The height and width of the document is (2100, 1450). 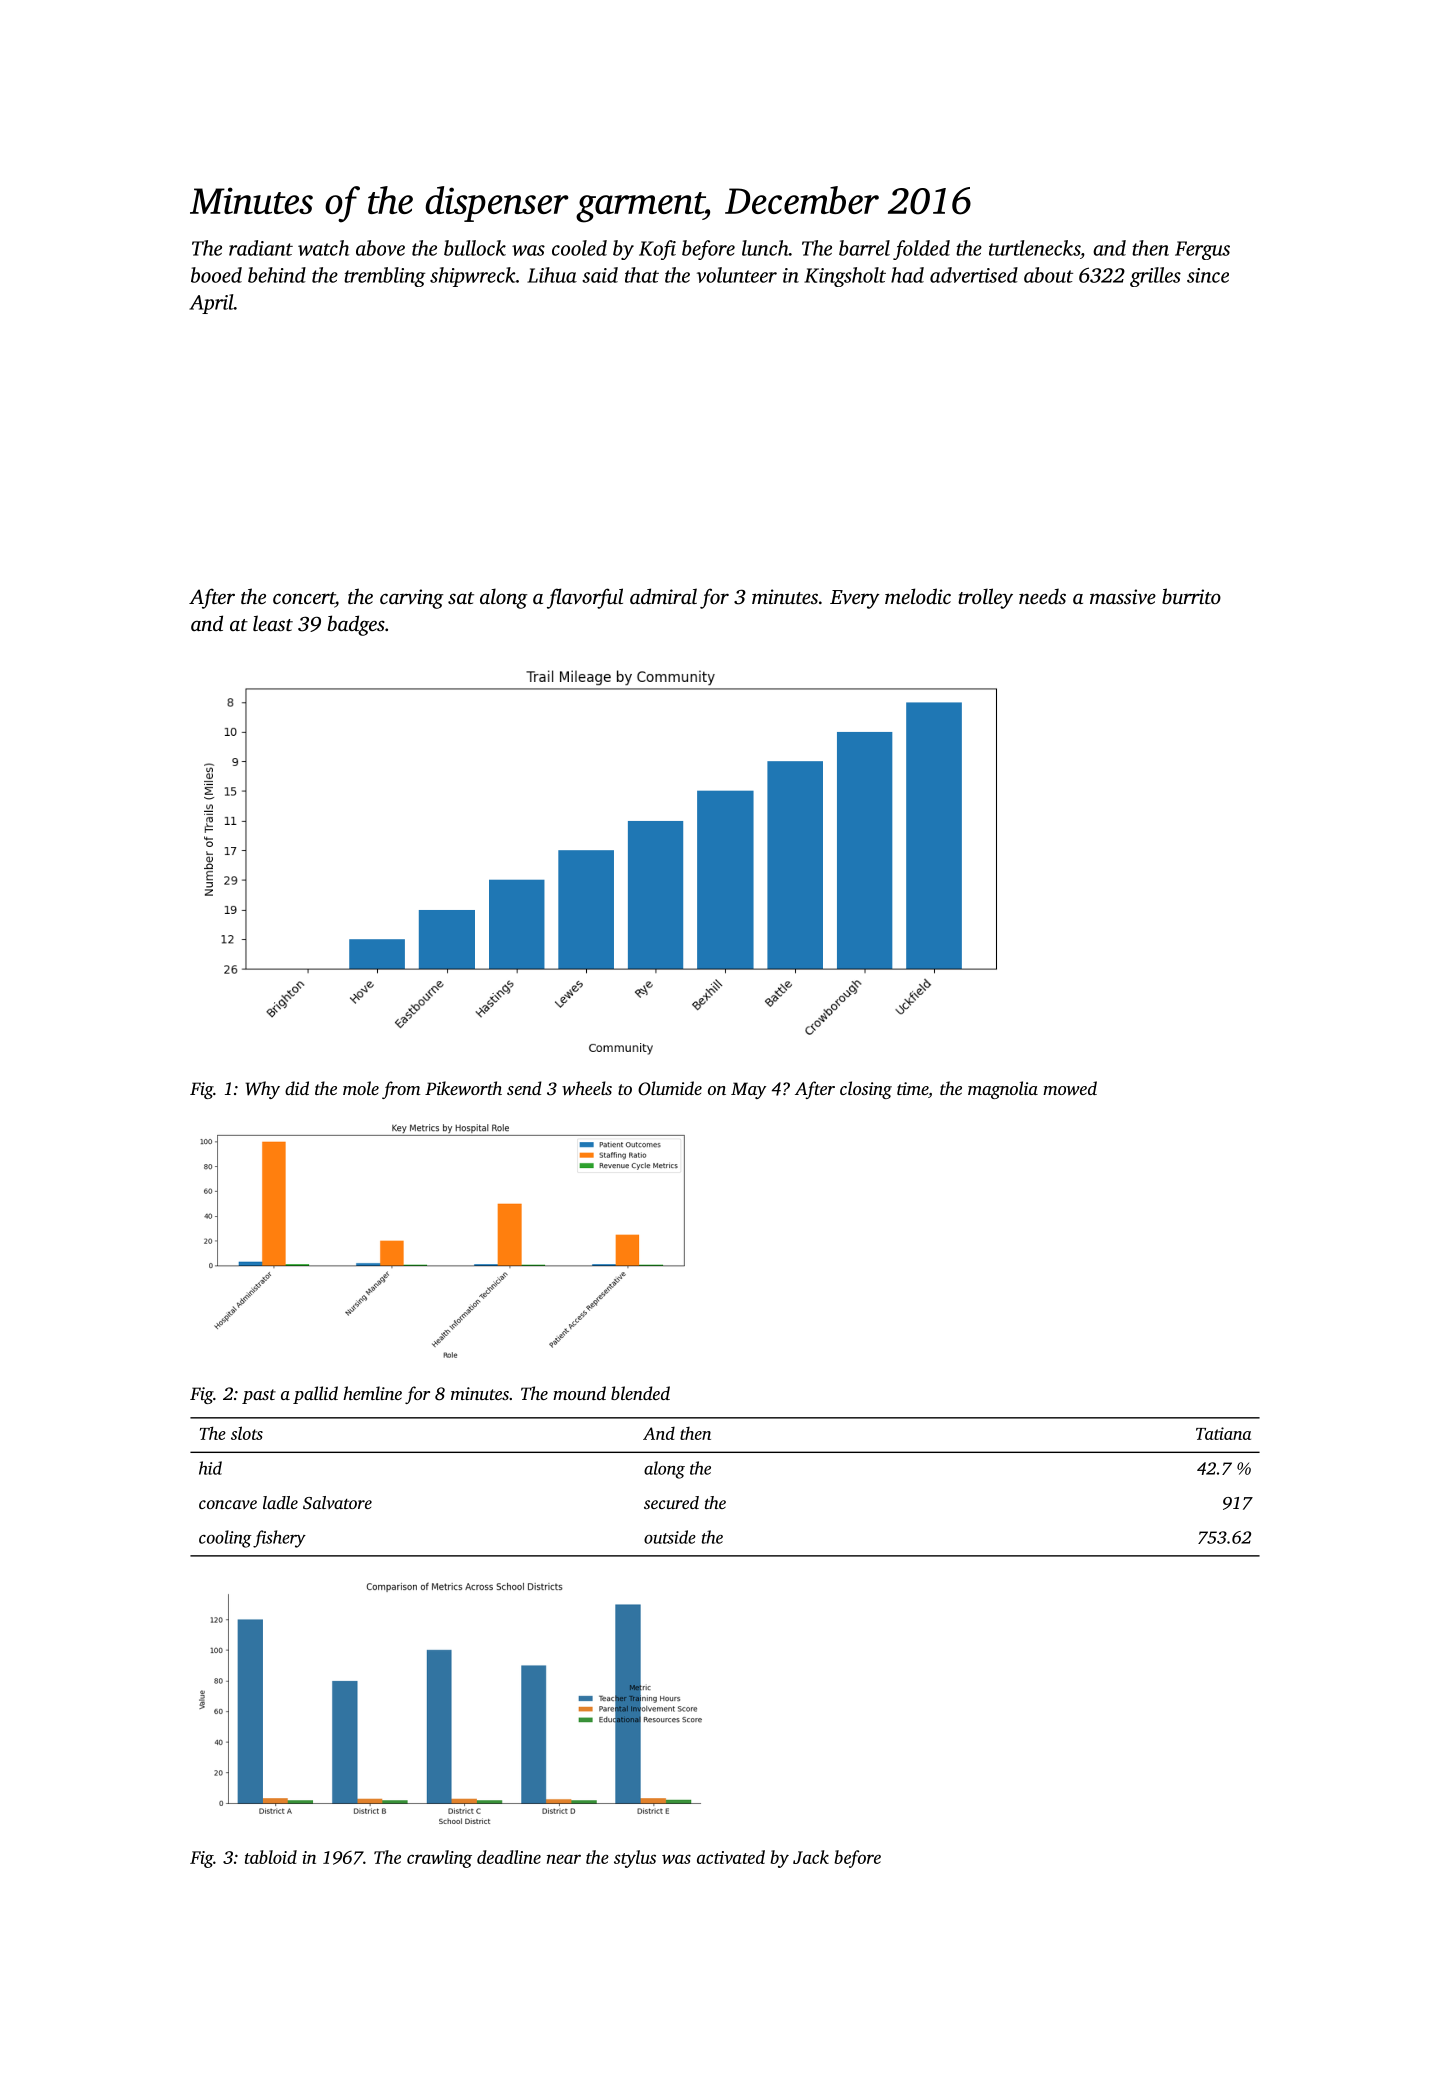 What do you see at coordinates (1223, 1433) in the document?
I see `Tatiana` at bounding box center [1223, 1433].
